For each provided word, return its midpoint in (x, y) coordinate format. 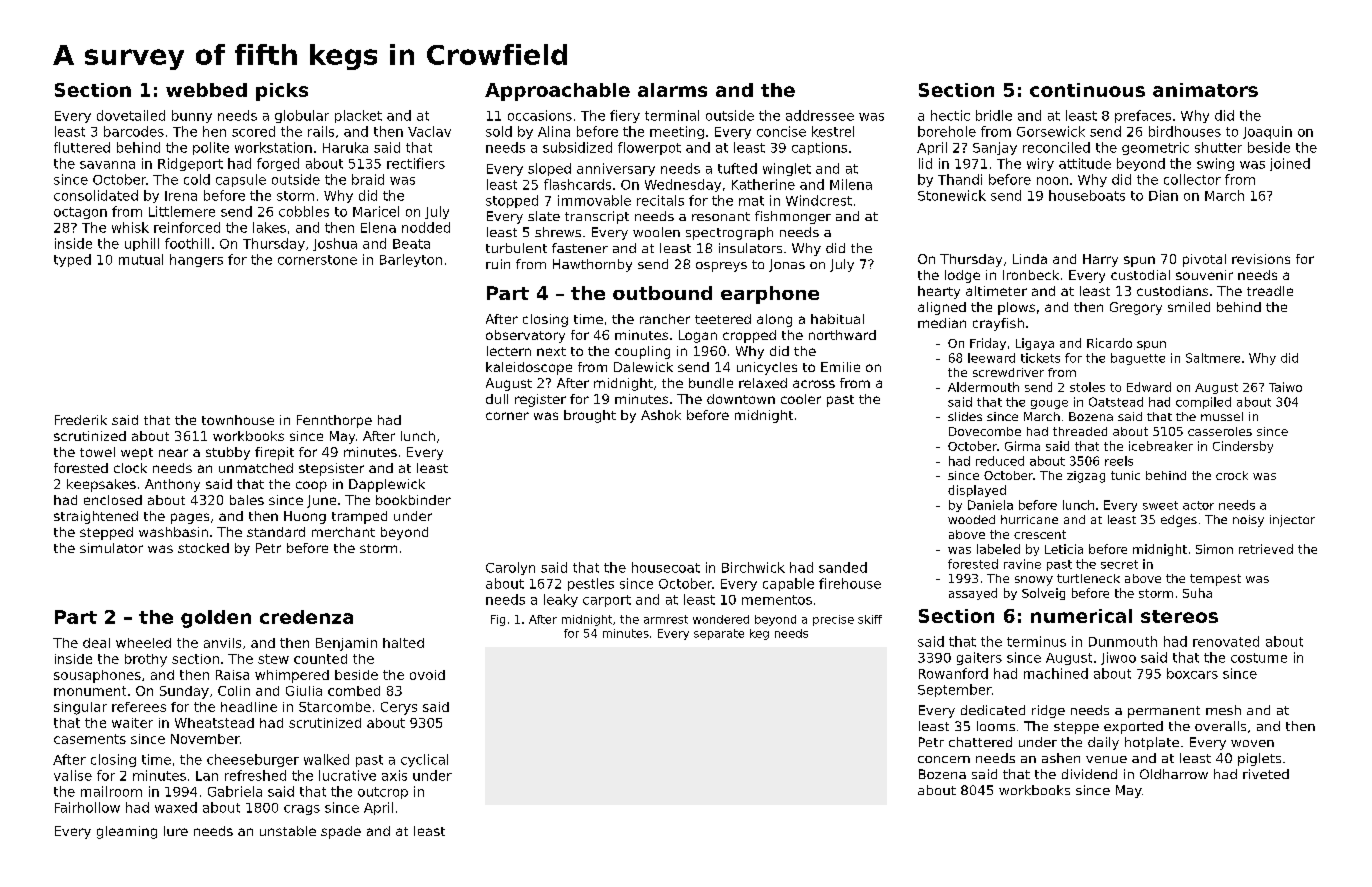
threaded (1080, 431)
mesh (1223, 710)
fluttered (82, 147)
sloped (549, 169)
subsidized (577, 147)
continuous (1087, 90)
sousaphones (97, 676)
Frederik (81, 420)
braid (368, 179)
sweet (1160, 505)
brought (590, 416)
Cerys (399, 708)
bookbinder (413, 500)
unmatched (256, 468)
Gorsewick (1051, 131)
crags (302, 810)
